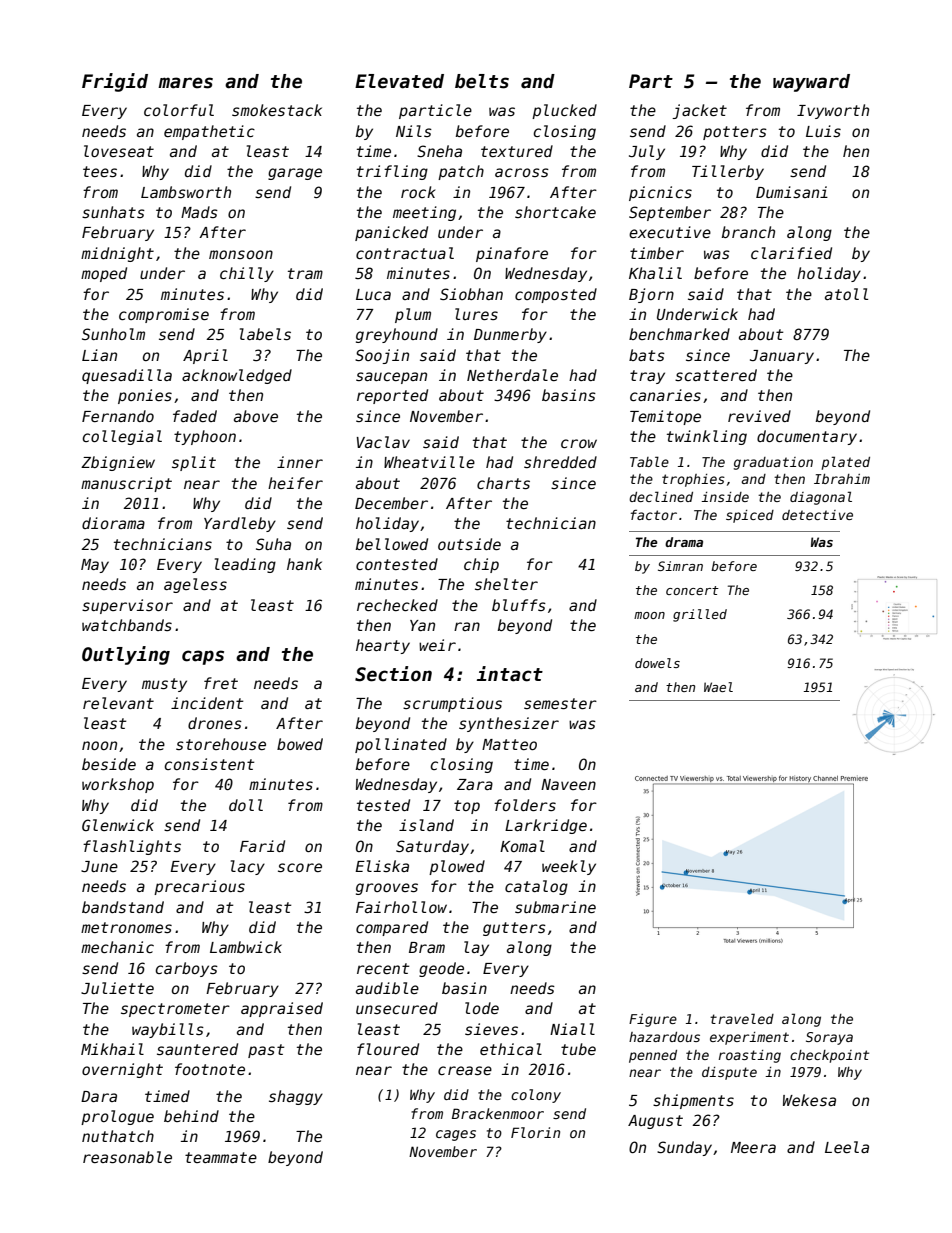  Describe the element at coordinates (399, 81) in the screenshot. I see `Elevated` at that location.
